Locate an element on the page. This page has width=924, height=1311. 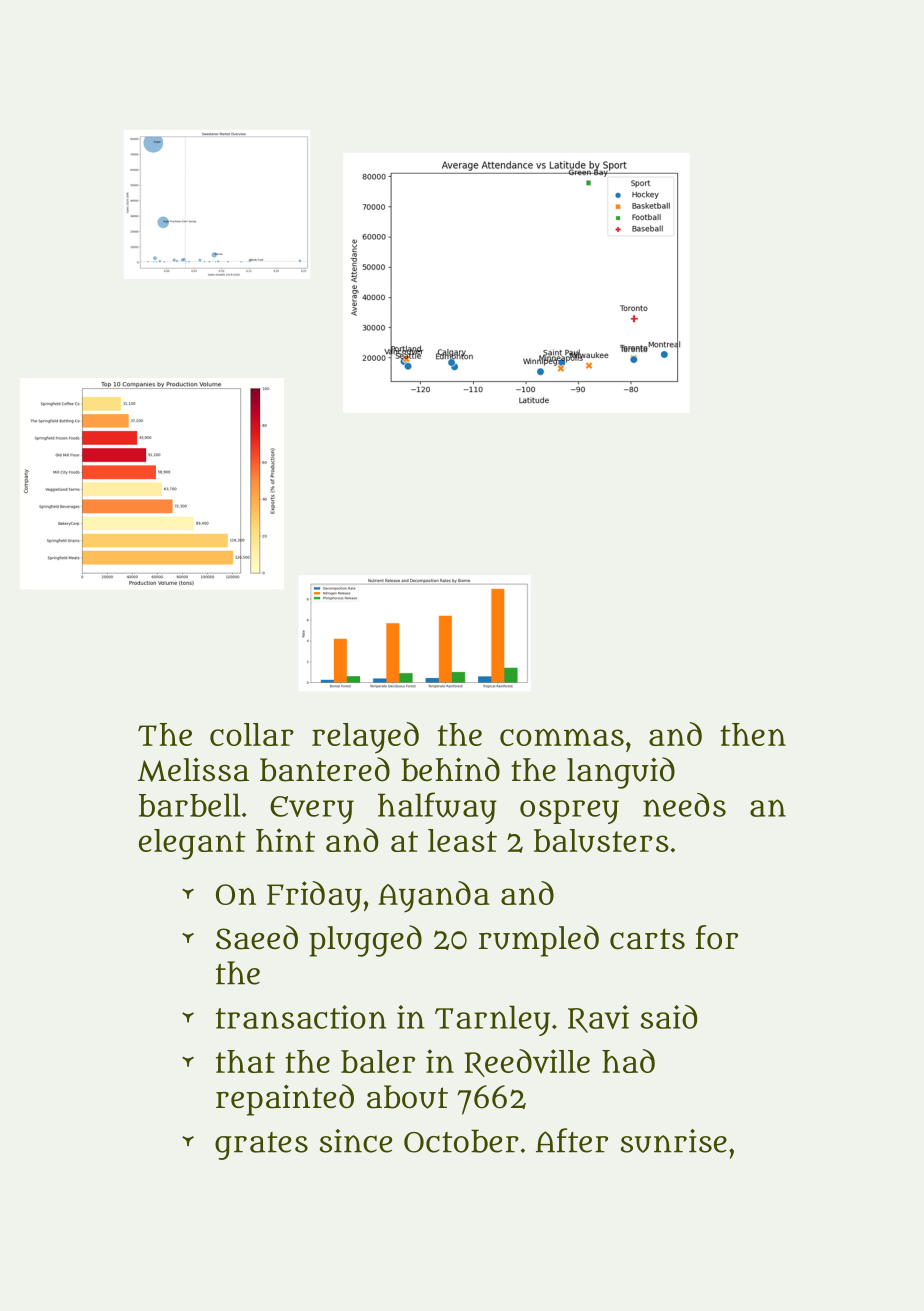
behind is located at coordinates (450, 769).
